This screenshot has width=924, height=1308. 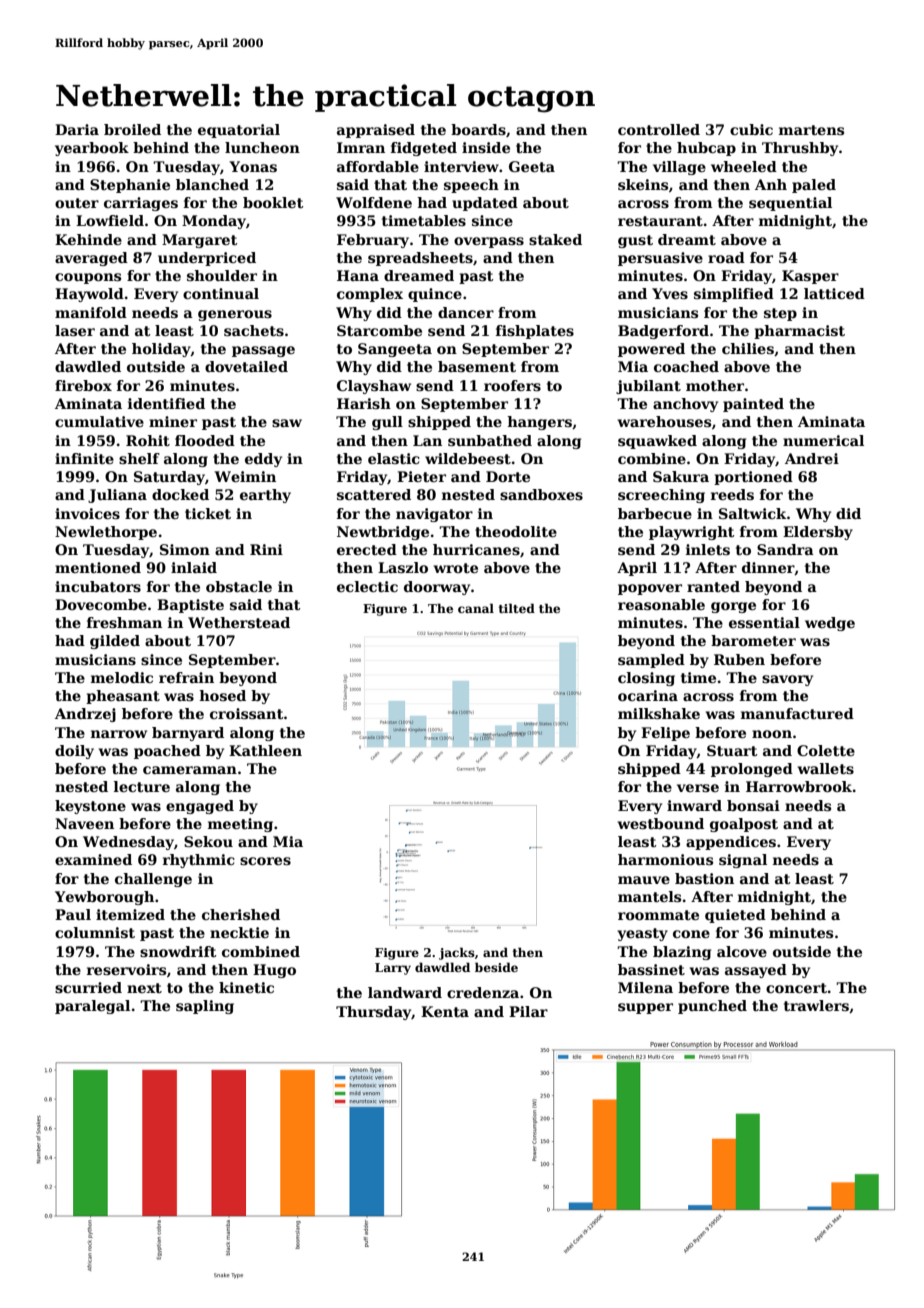 I want to click on roofers, so click(x=512, y=385).
